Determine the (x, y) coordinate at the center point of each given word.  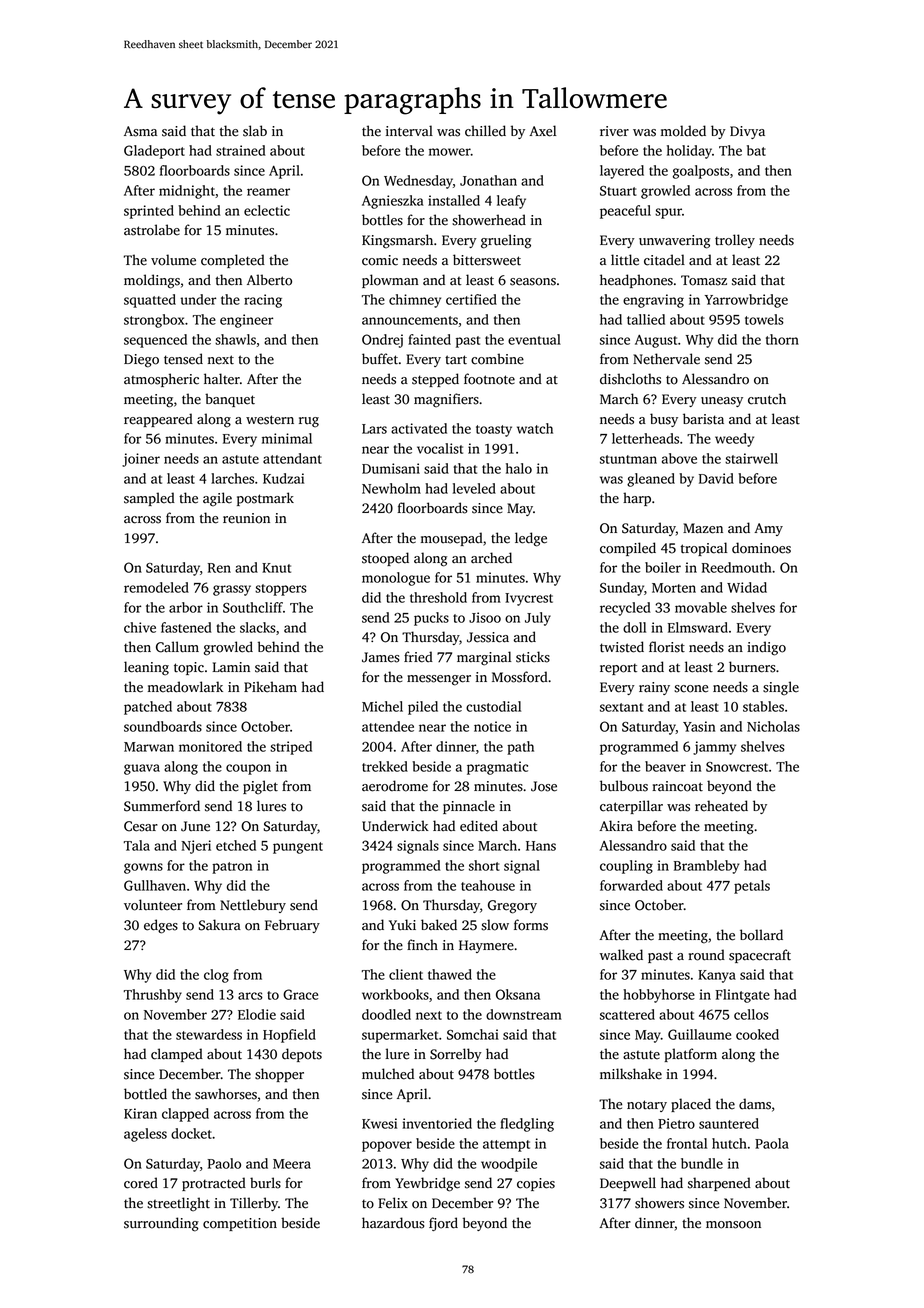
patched (148, 708)
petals (752, 887)
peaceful (625, 212)
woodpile (509, 1165)
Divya (747, 132)
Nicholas (773, 726)
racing (263, 301)
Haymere (486, 946)
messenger (439, 680)
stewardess (209, 1034)
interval (409, 131)
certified (471, 299)
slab (255, 131)
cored (141, 1183)
